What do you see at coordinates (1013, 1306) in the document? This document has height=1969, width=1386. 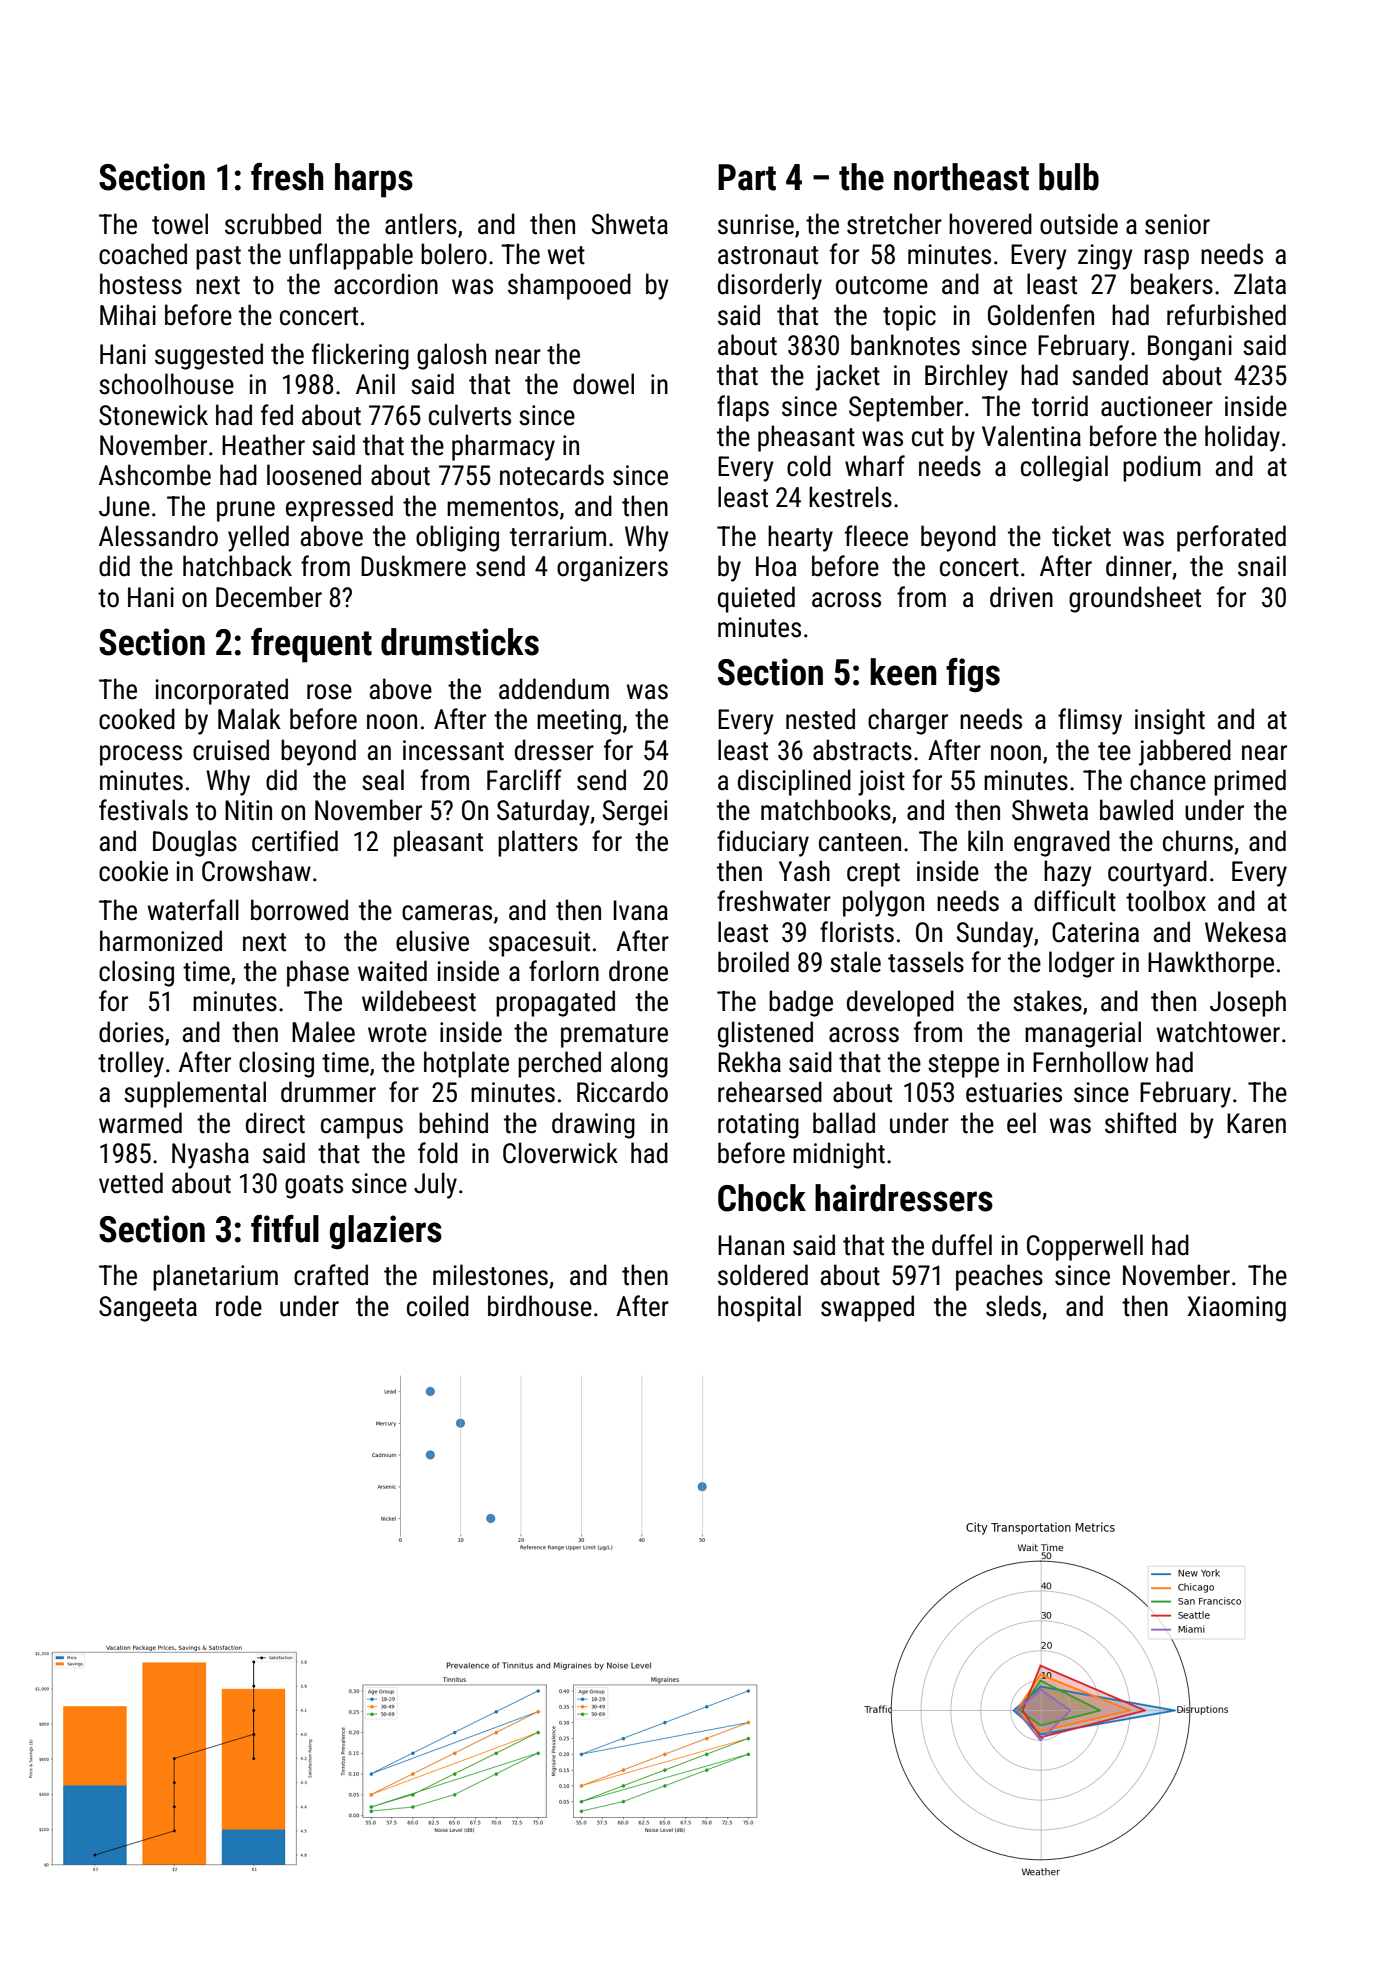 I see `sleds` at bounding box center [1013, 1306].
